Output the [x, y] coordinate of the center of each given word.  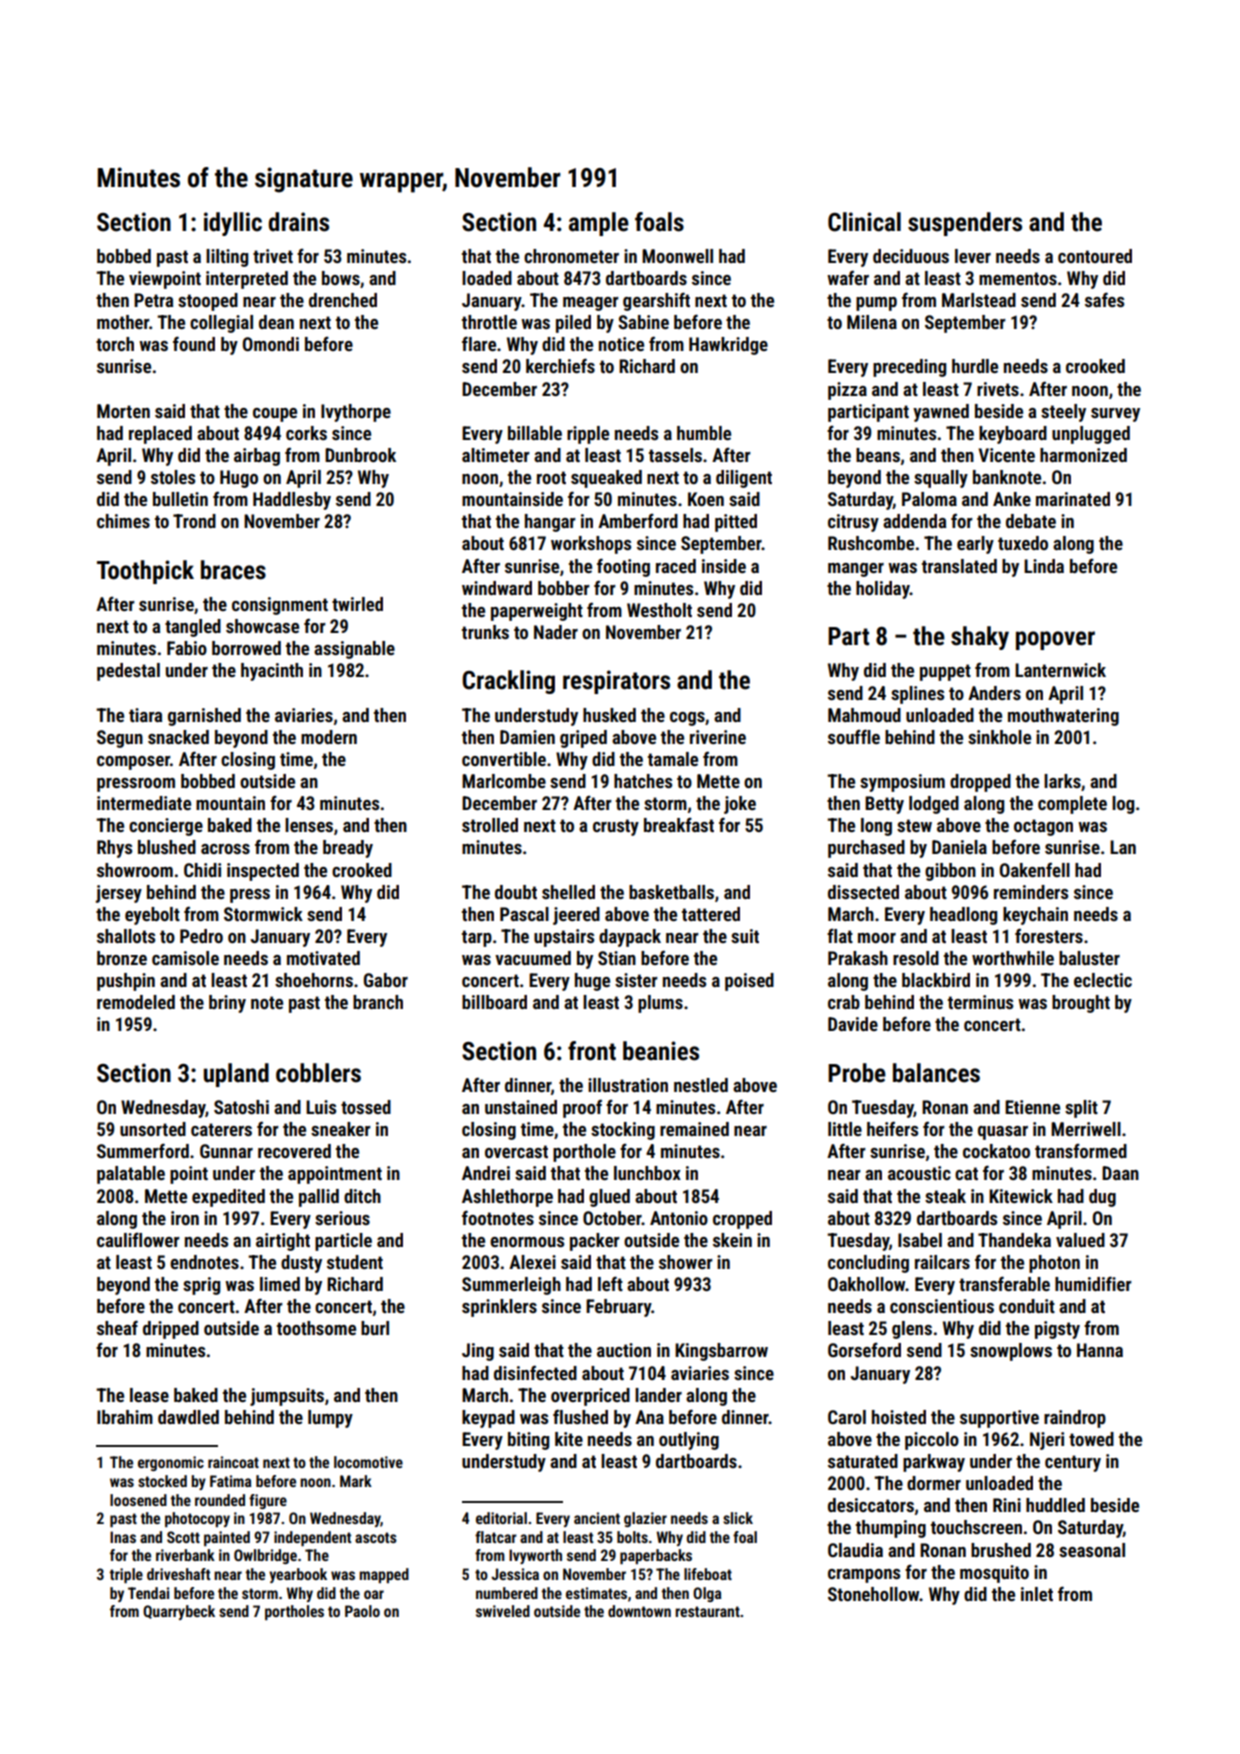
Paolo [362, 1611]
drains [298, 222]
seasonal [1092, 1550]
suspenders [965, 224]
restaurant [707, 1611]
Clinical [864, 222]
